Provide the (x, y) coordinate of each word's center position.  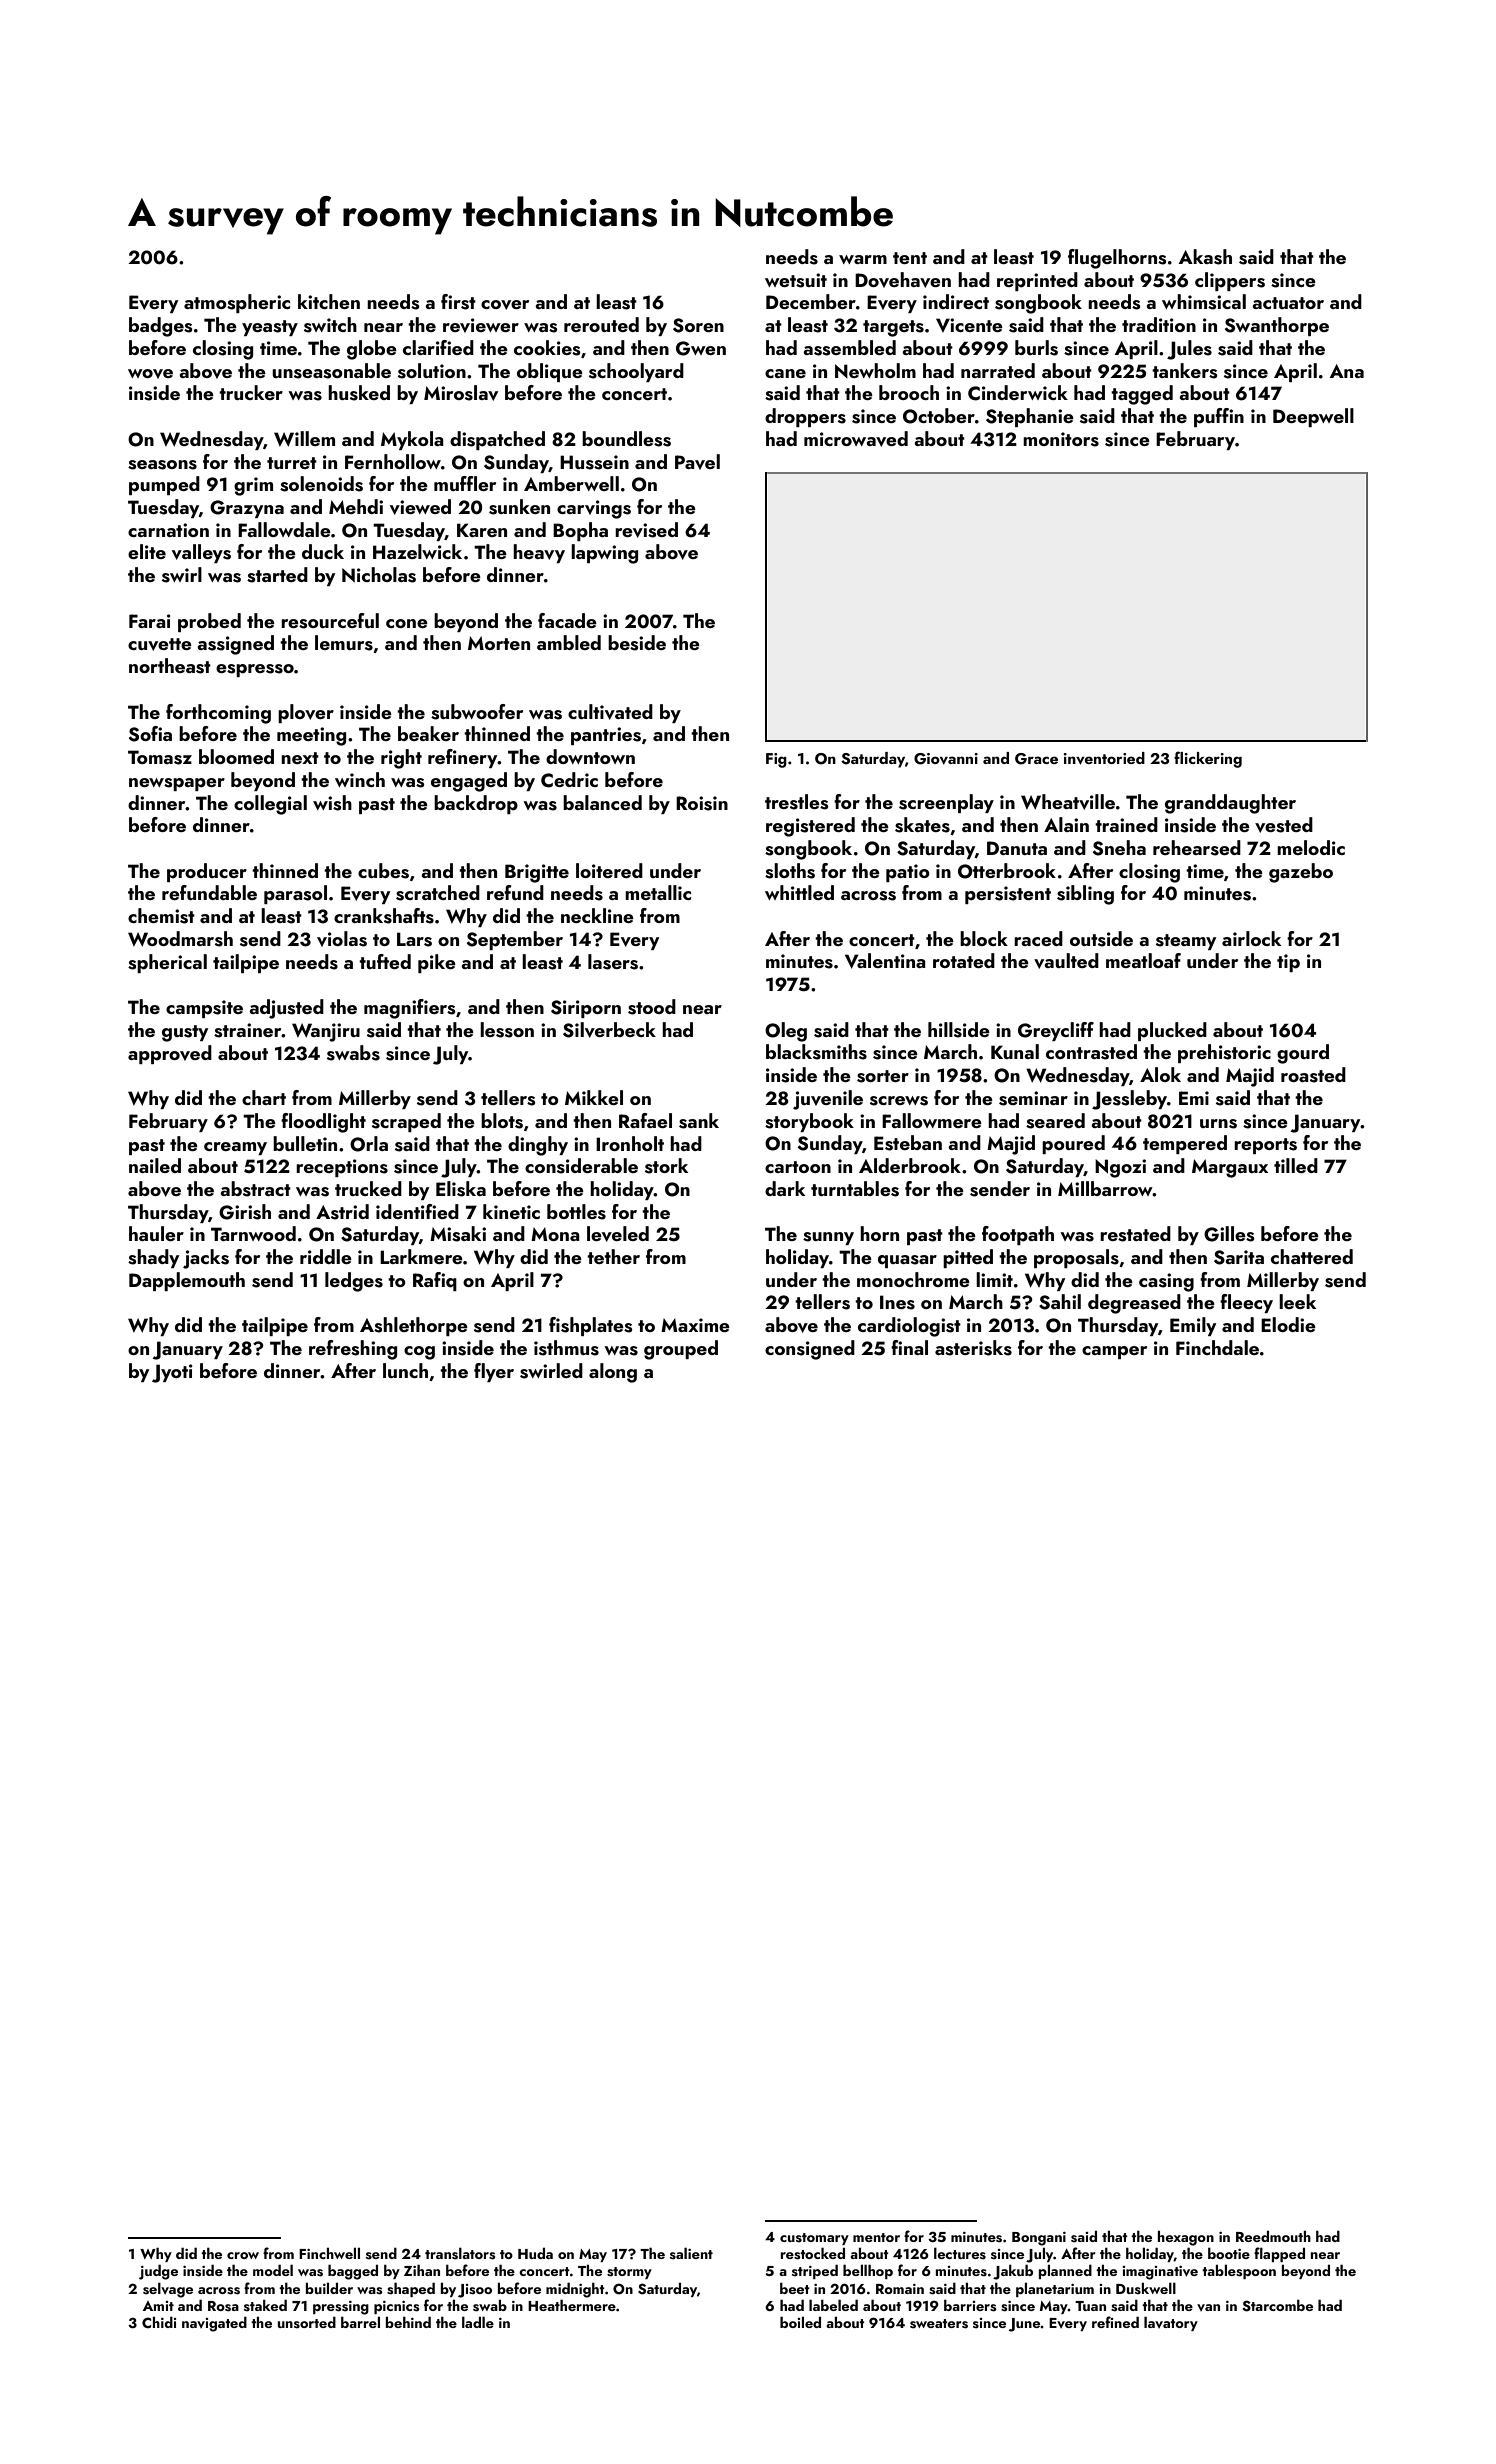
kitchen (329, 301)
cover (505, 305)
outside (1101, 939)
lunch (405, 1370)
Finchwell (329, 2253)
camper (1114, 1352)
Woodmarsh (180, 939)
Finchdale (1217, 1347)
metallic (658, 892)
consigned (810, 1350)
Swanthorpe (1277, 326)
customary (814, 2239)
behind (408, 2322)
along (613, 1373)
